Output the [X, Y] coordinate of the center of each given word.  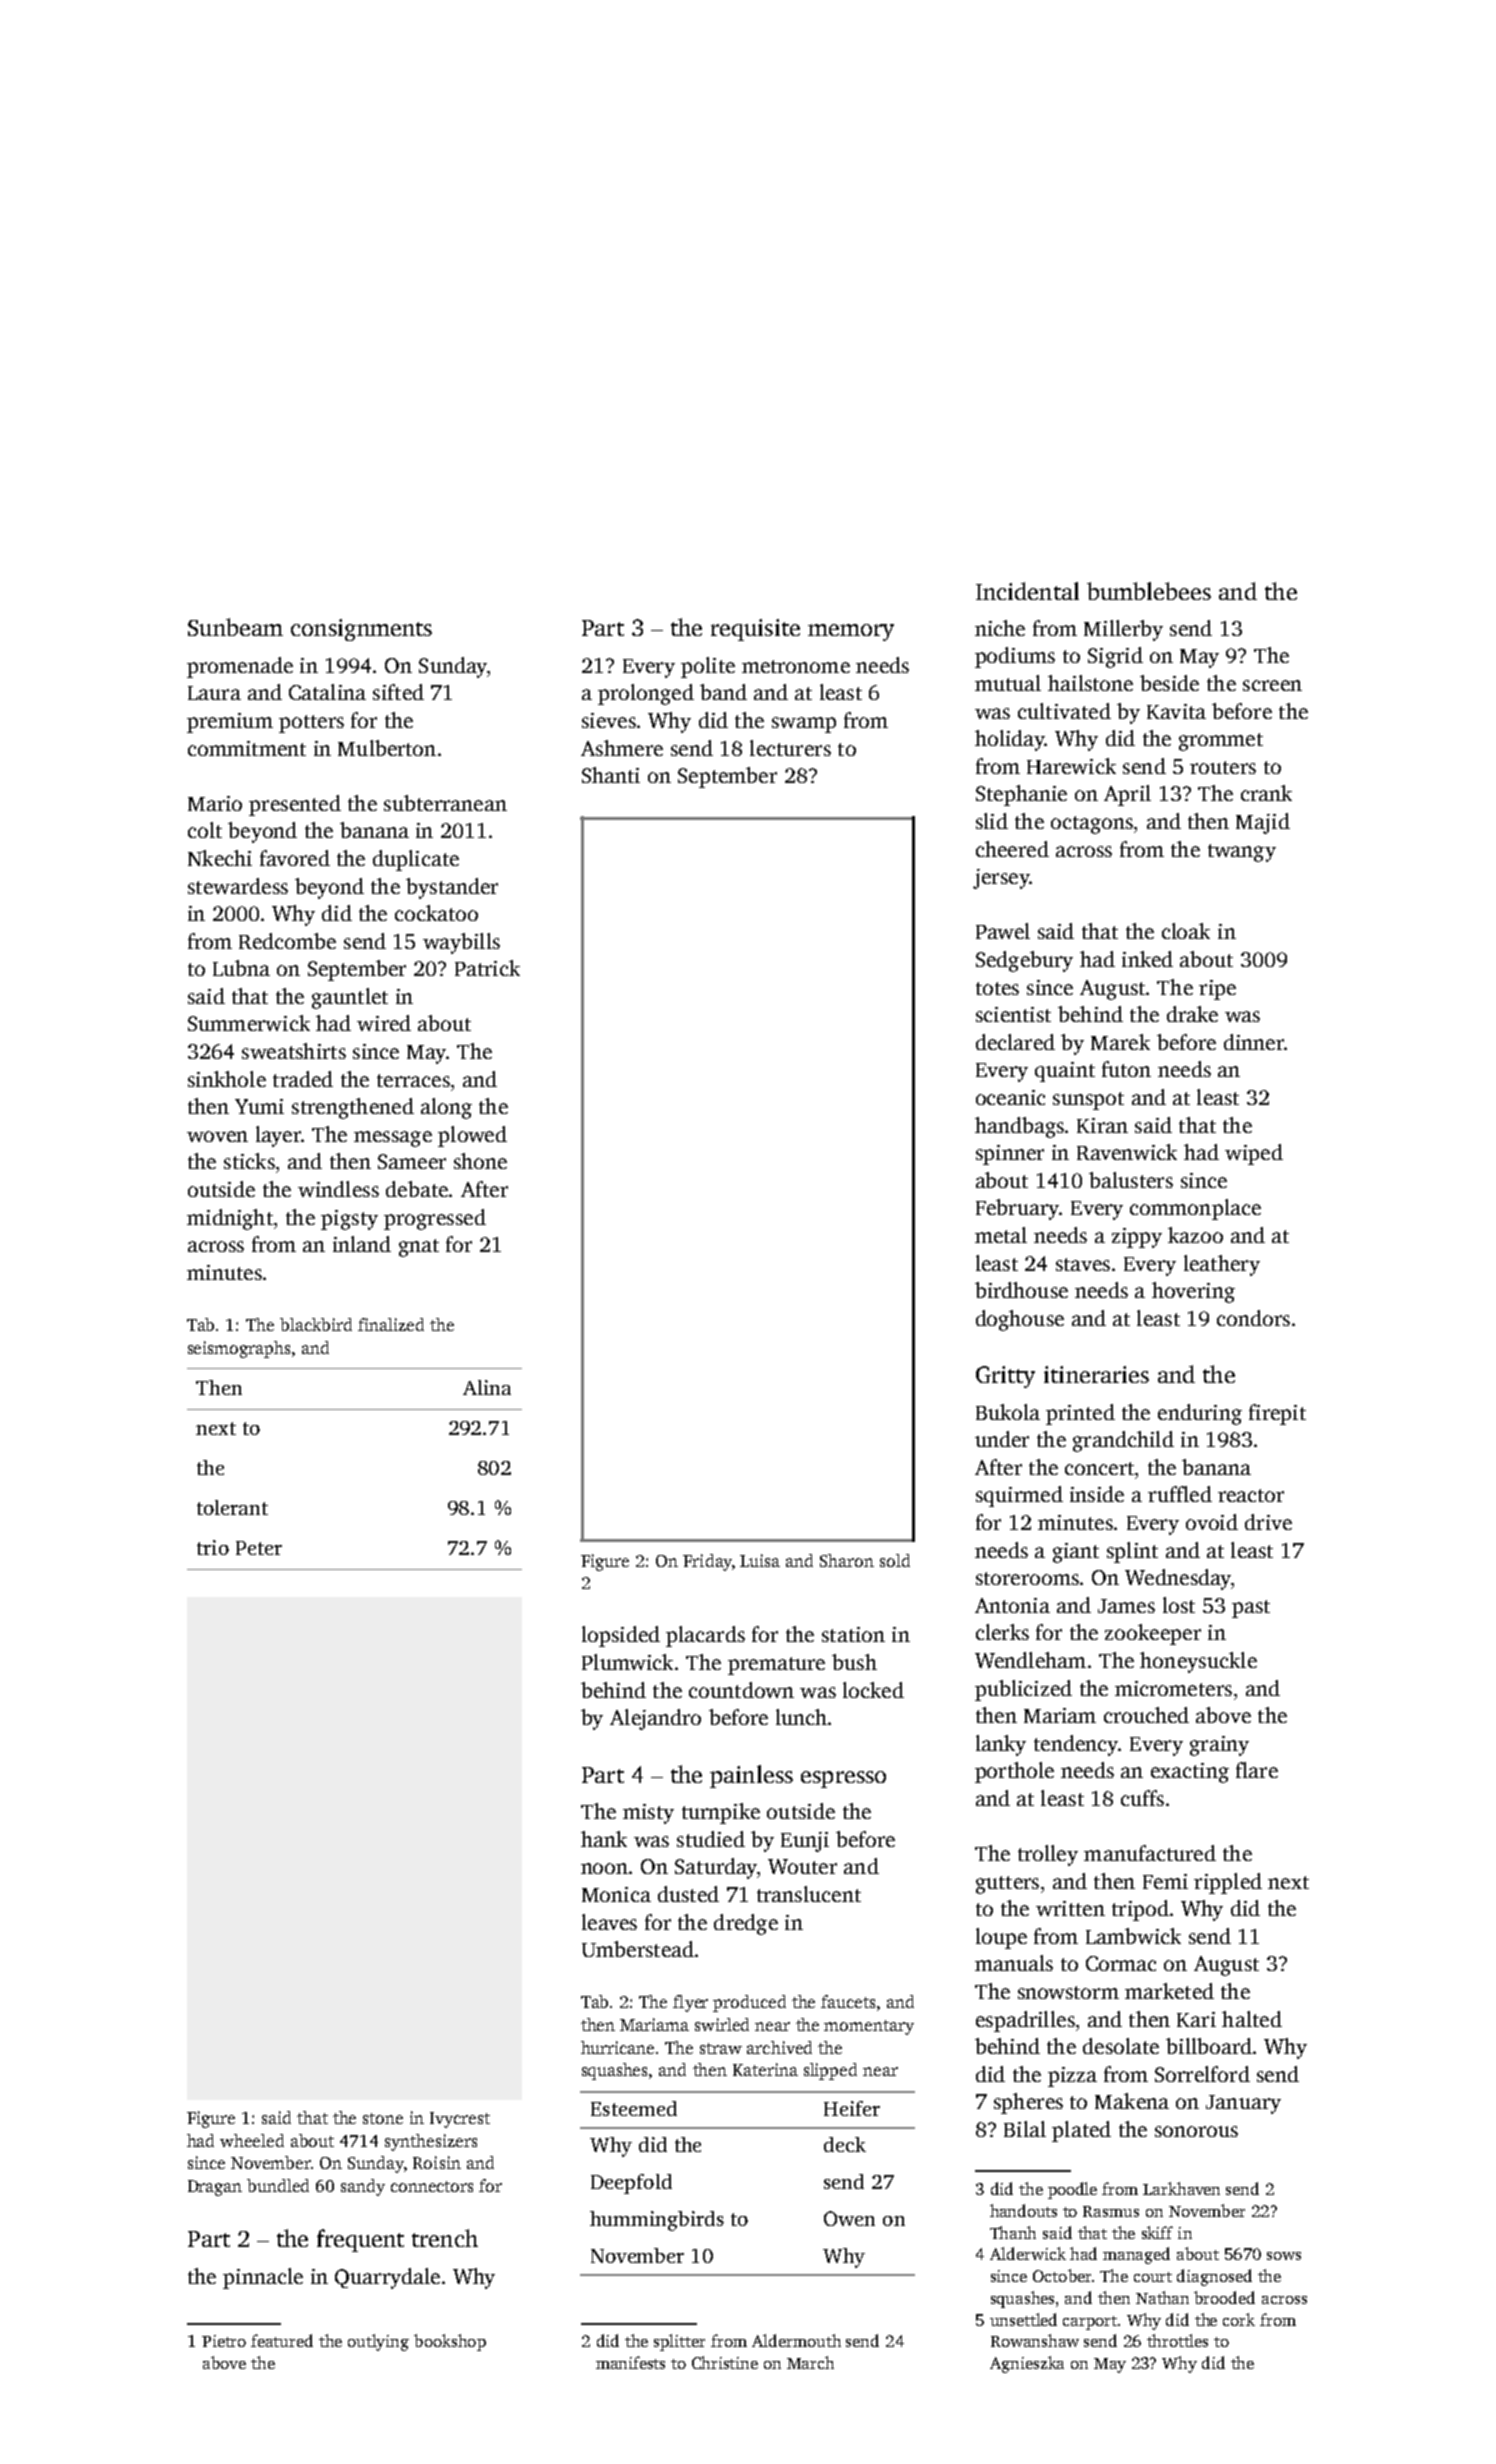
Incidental [1027, 591]
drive [1268, 1522]
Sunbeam [235, 627]
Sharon [847, 1560]
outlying [378, 2342]
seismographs [239, 1349]
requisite [755, 630]
